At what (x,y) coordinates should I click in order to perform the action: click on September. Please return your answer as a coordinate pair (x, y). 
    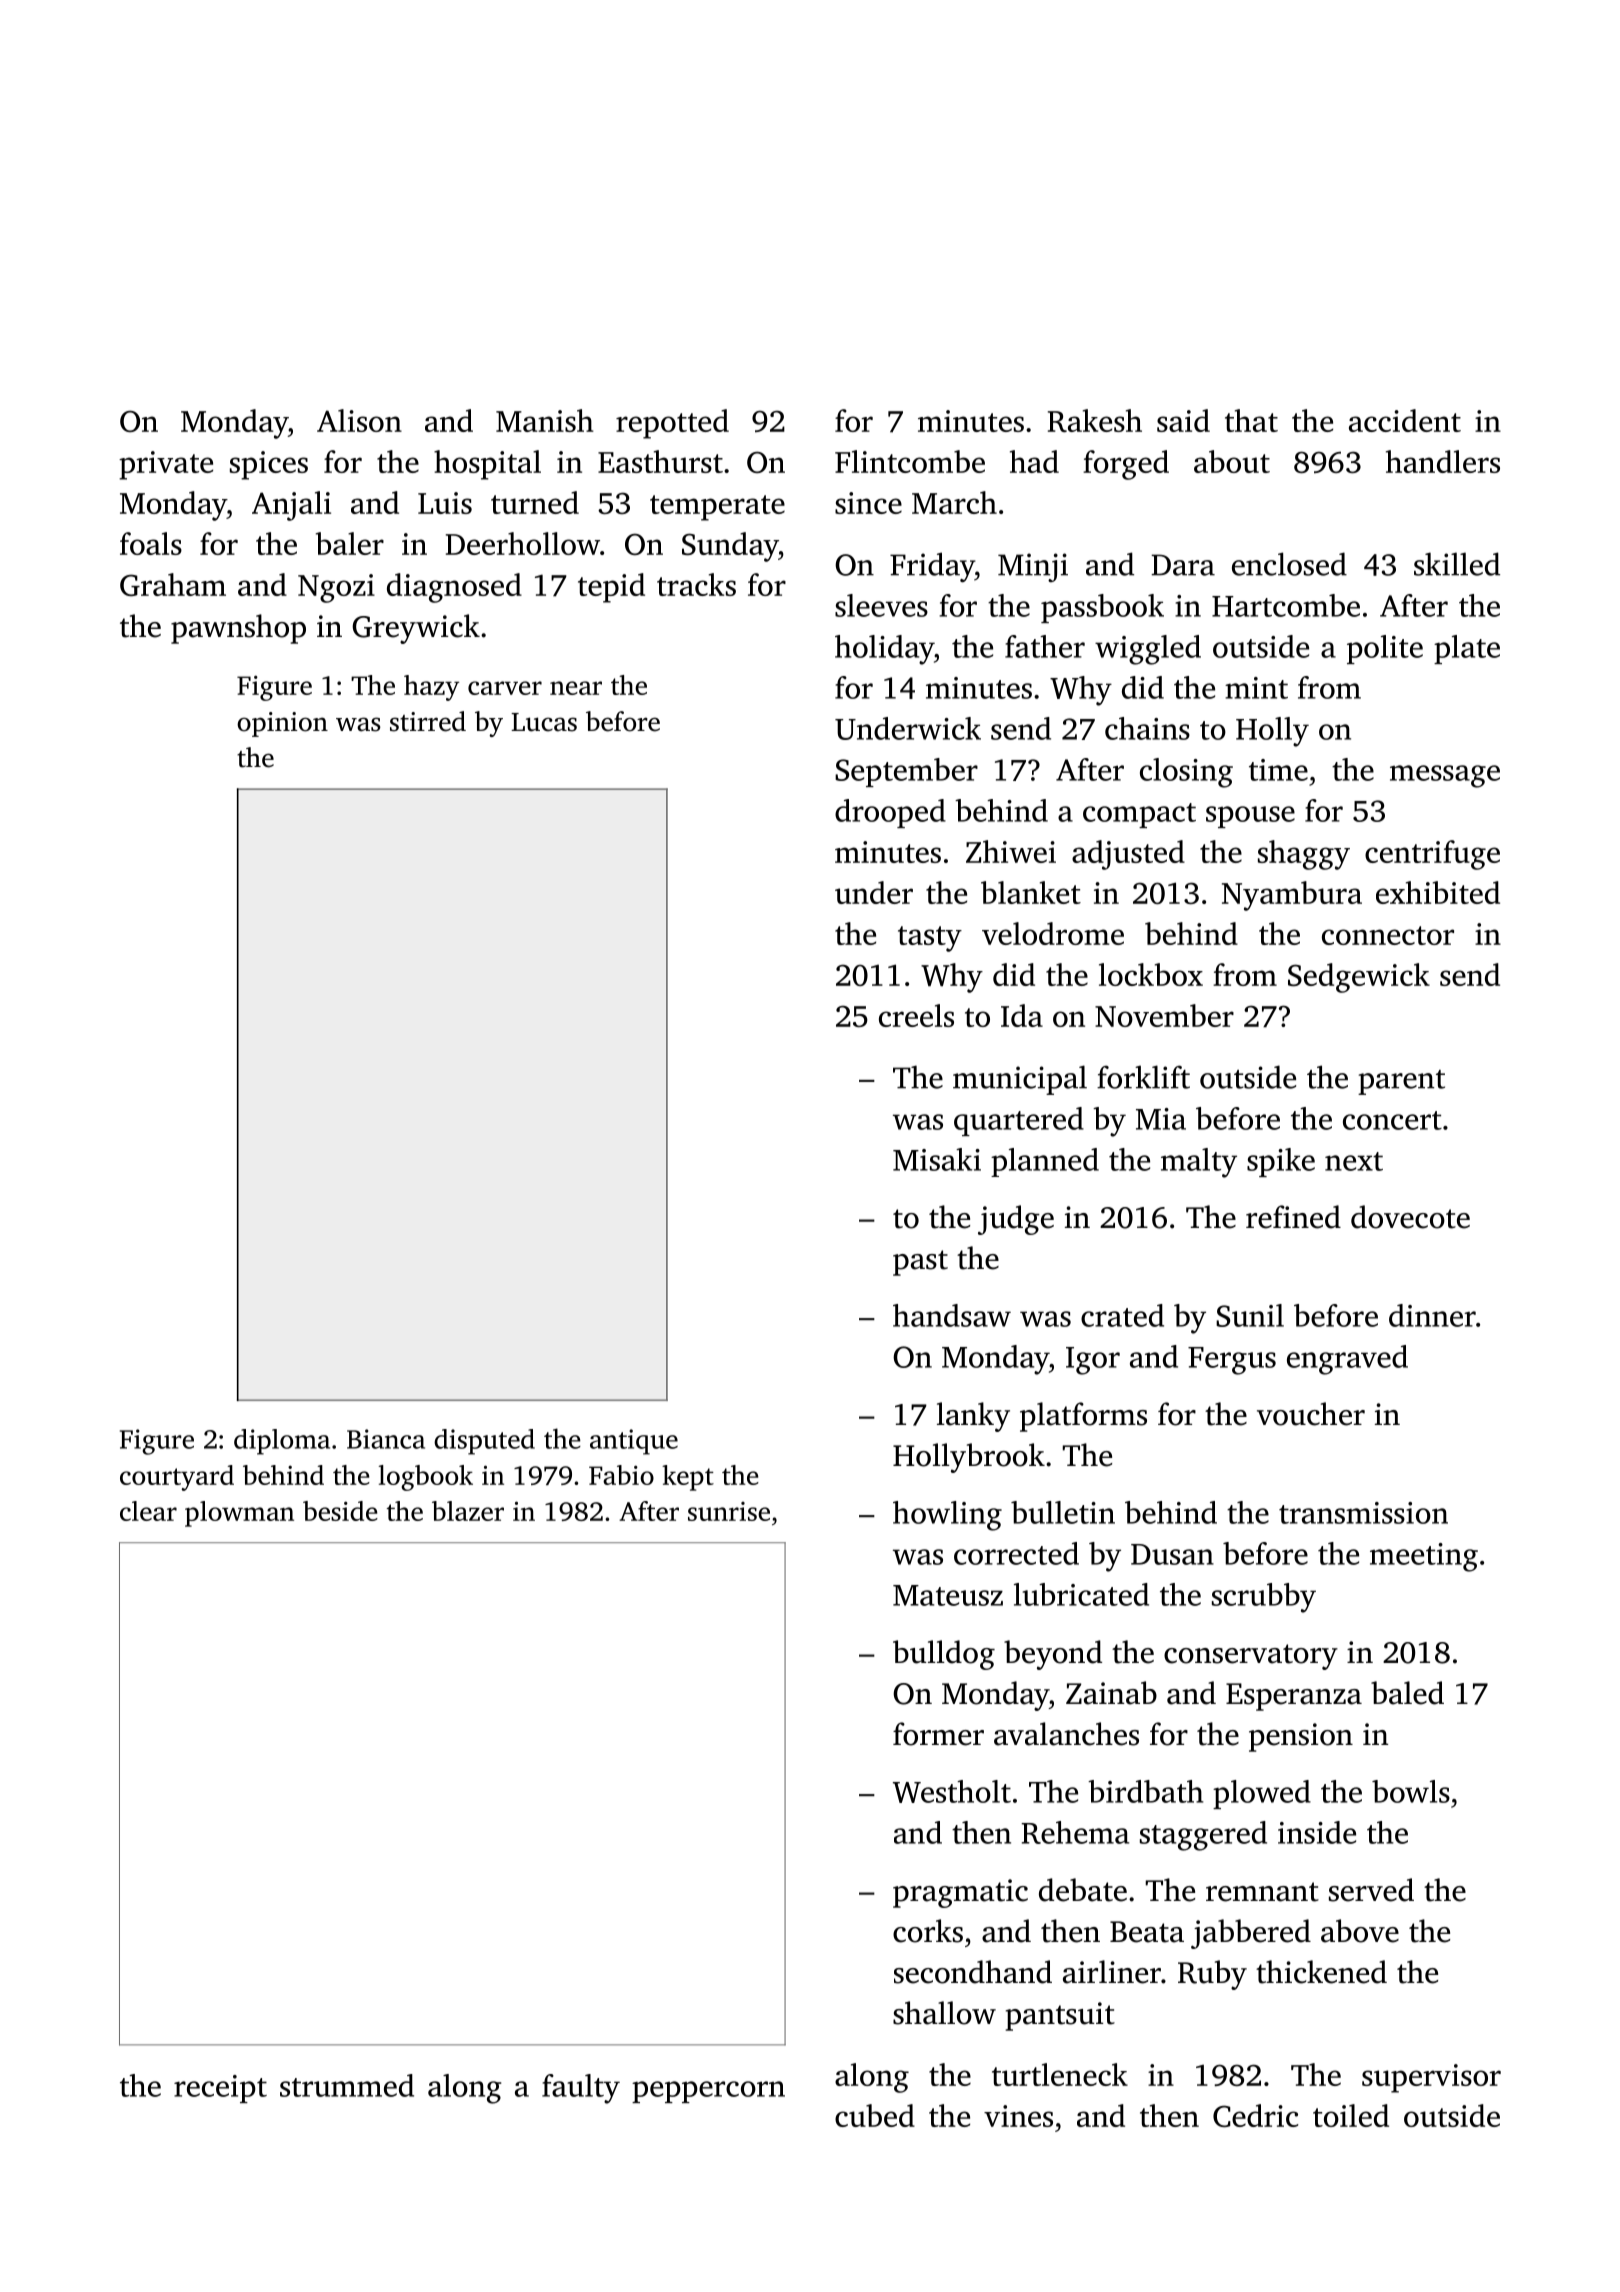
    Looking at the image, I should click on (906, 772).
